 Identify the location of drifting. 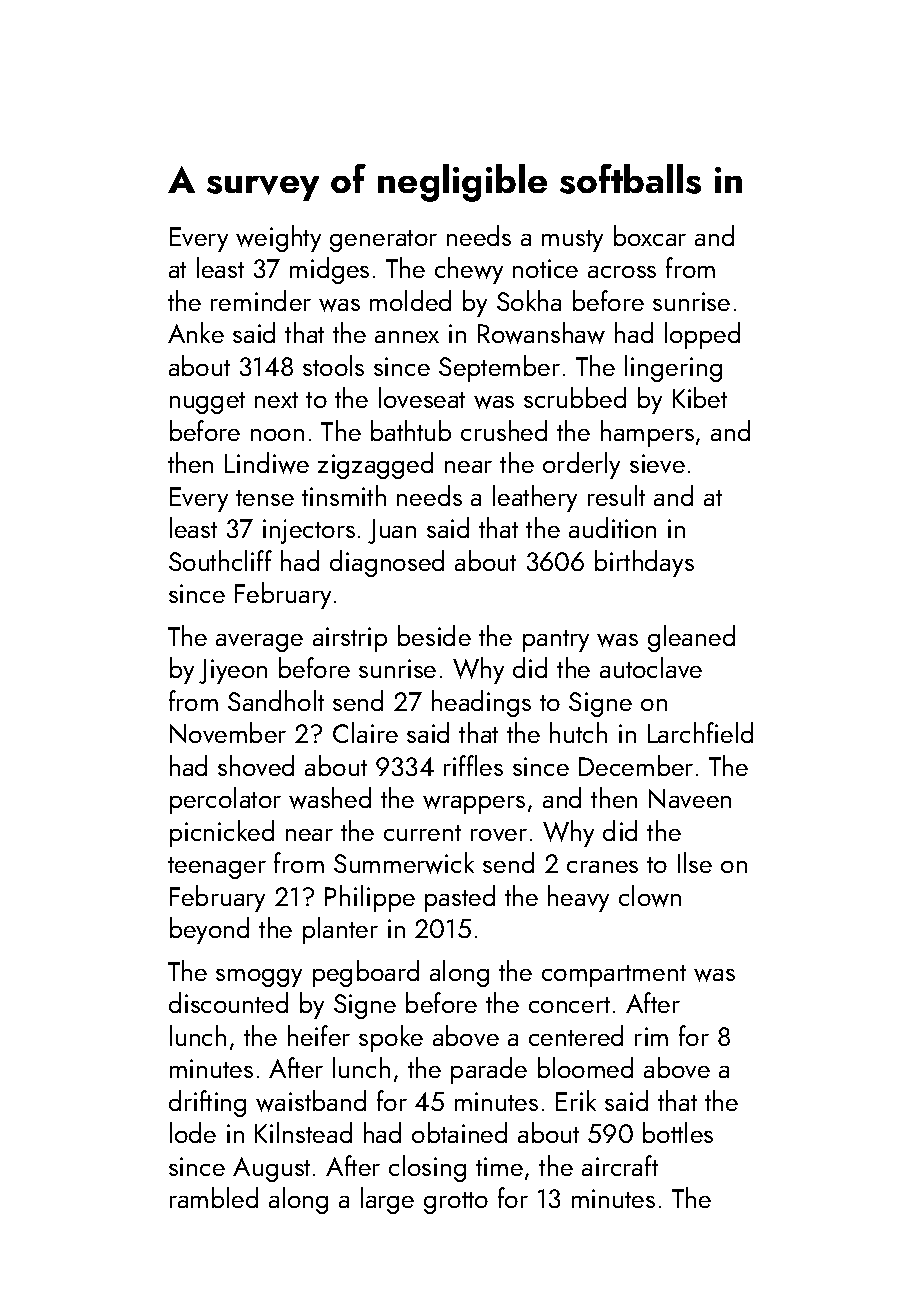
(207, 1103).
